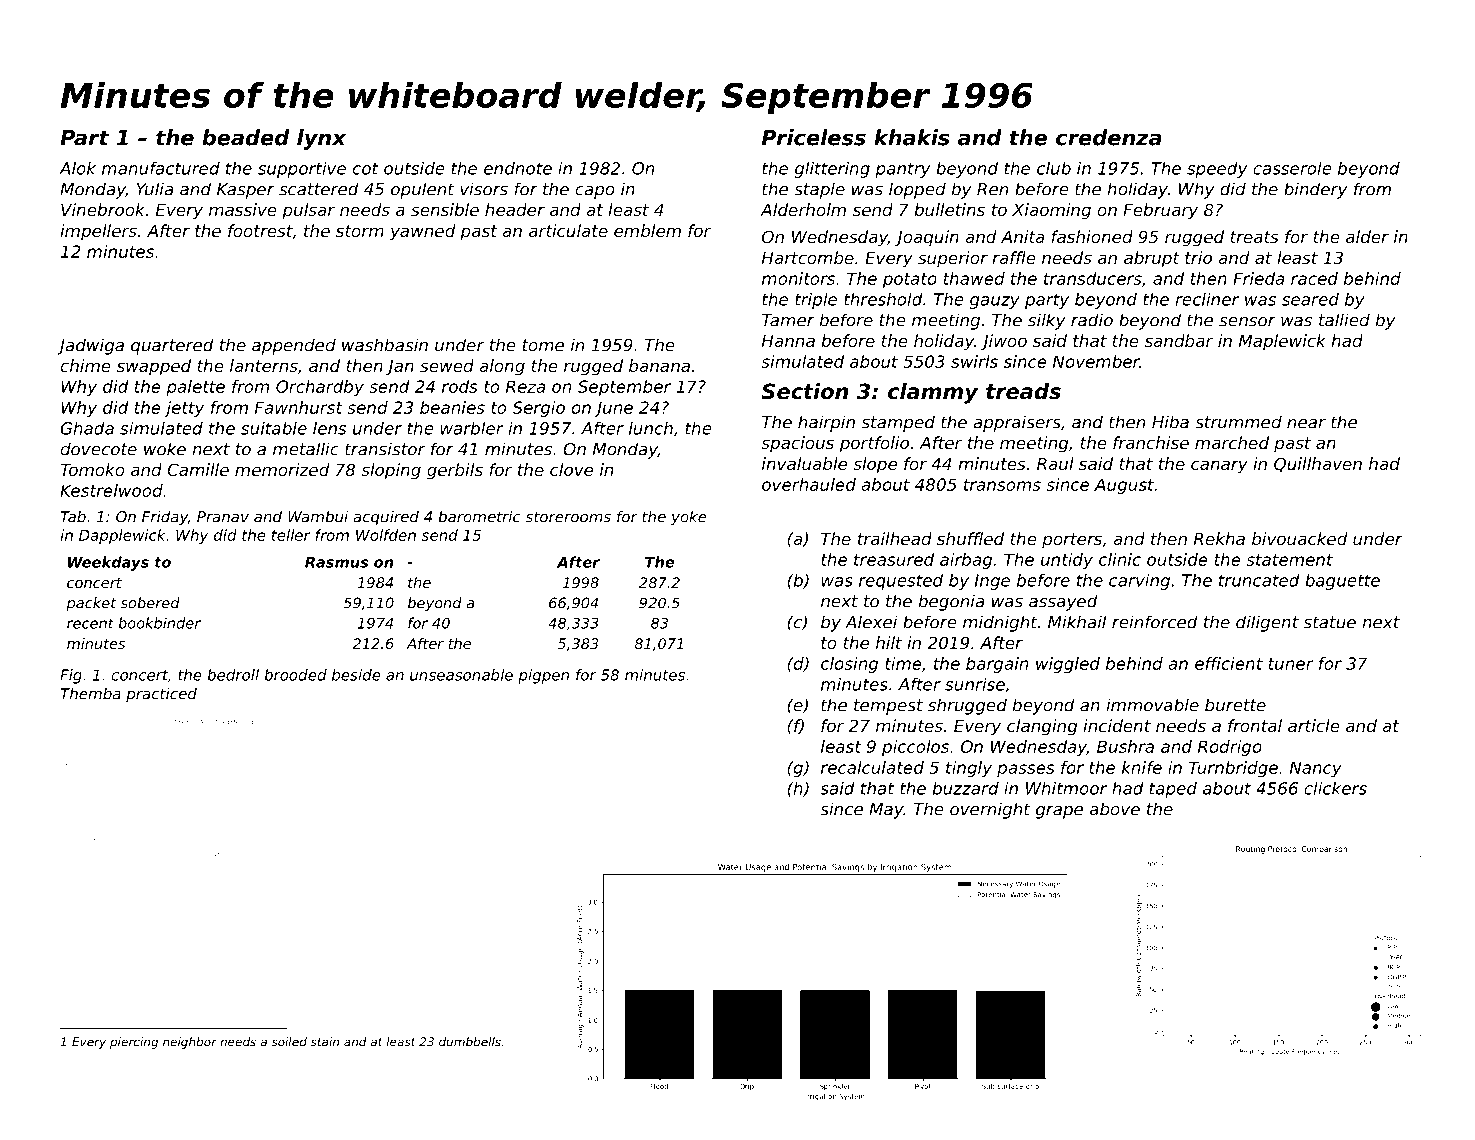  What do you see at coordinates (1318, 464) in the page?
I see `Quillhaven` at bounding box center [1318, 464].
